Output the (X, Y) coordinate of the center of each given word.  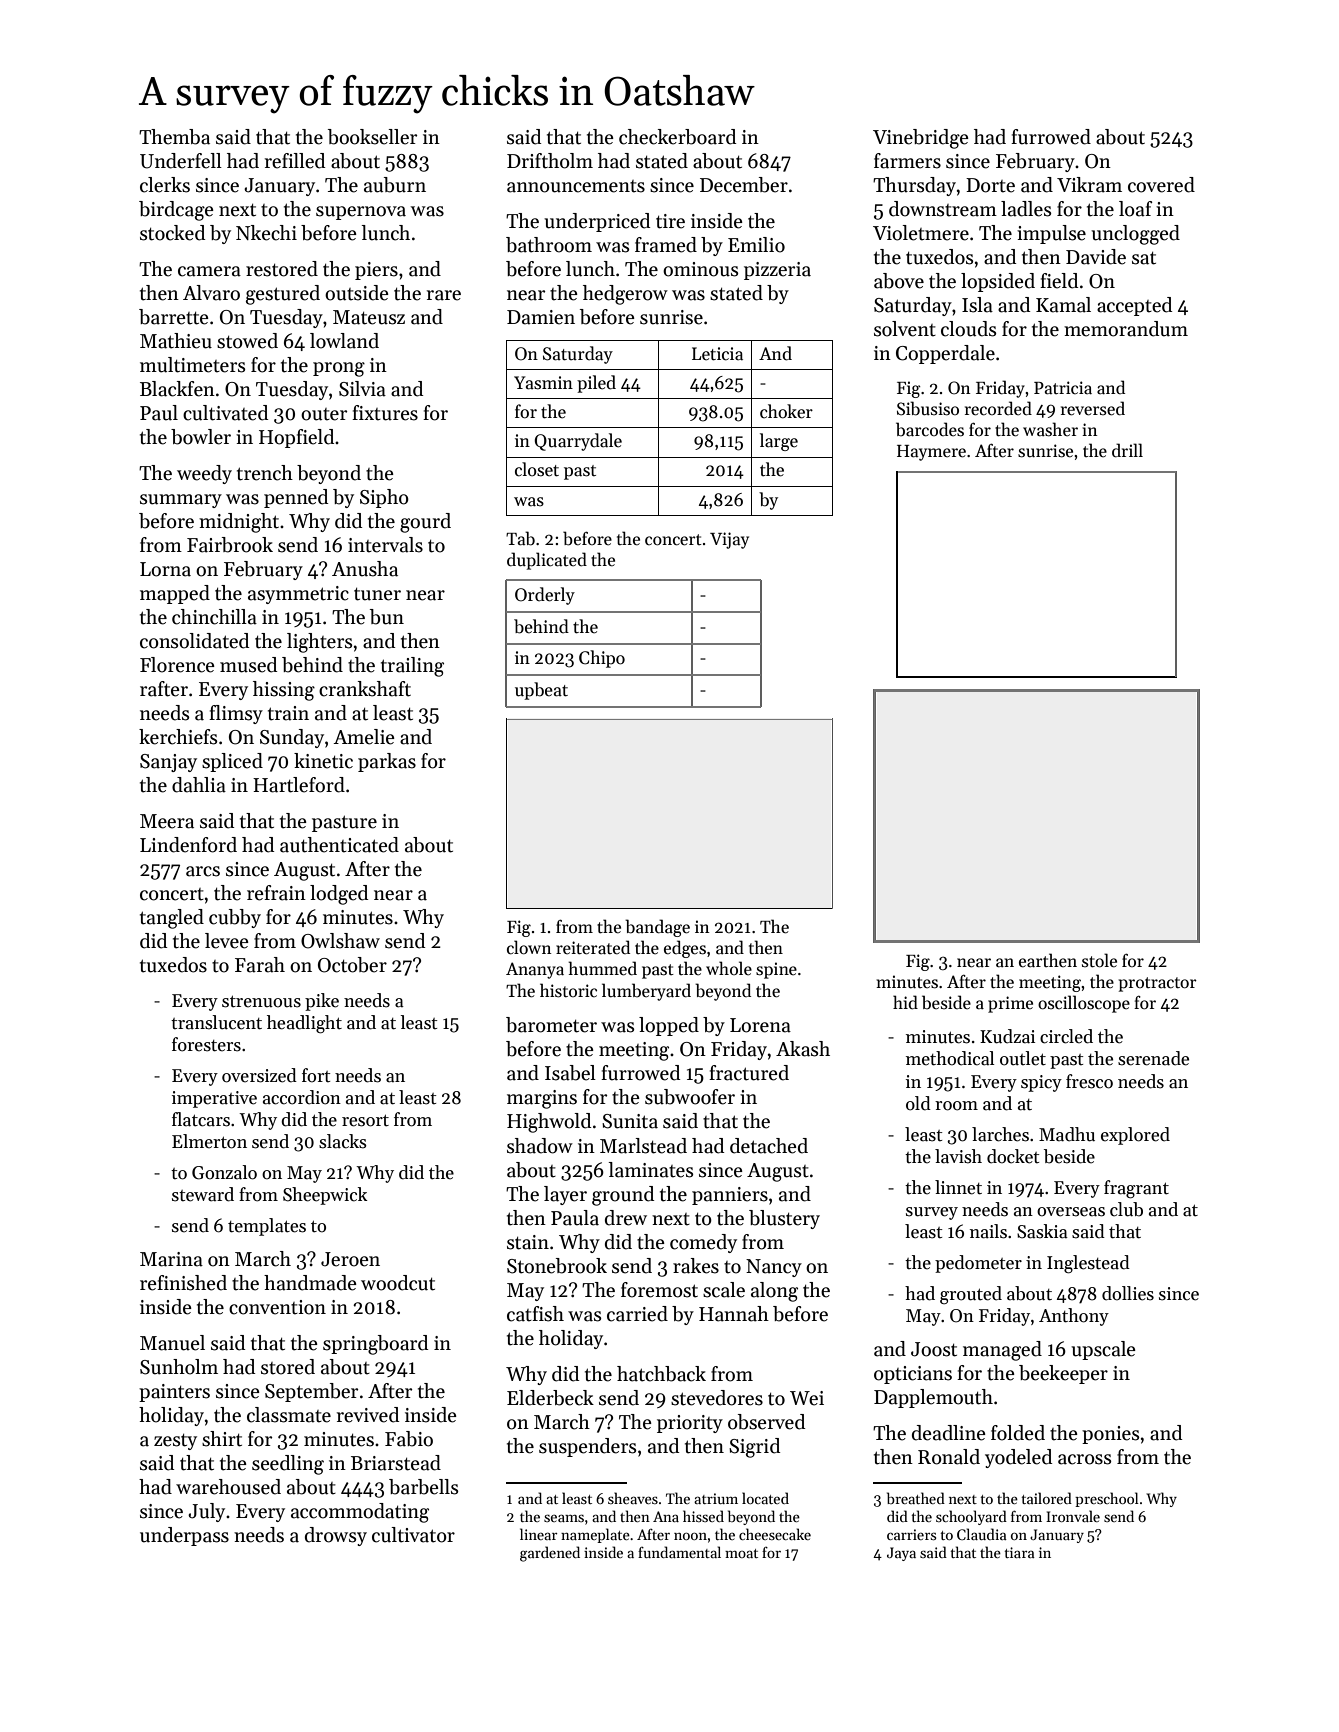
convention (277, 1307)
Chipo (602, 659)
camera (209, 271)
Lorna (165, 569)
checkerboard (677, 137)
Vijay (729, 540)
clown (529, 947)
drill (1127, 450)
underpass (184, 1536)
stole (1099, 960)
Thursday (914, 186)
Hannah (734, 1314)
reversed (1093, 408)
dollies (1128, 1293)
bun (387, 617)
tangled (172, 919)
